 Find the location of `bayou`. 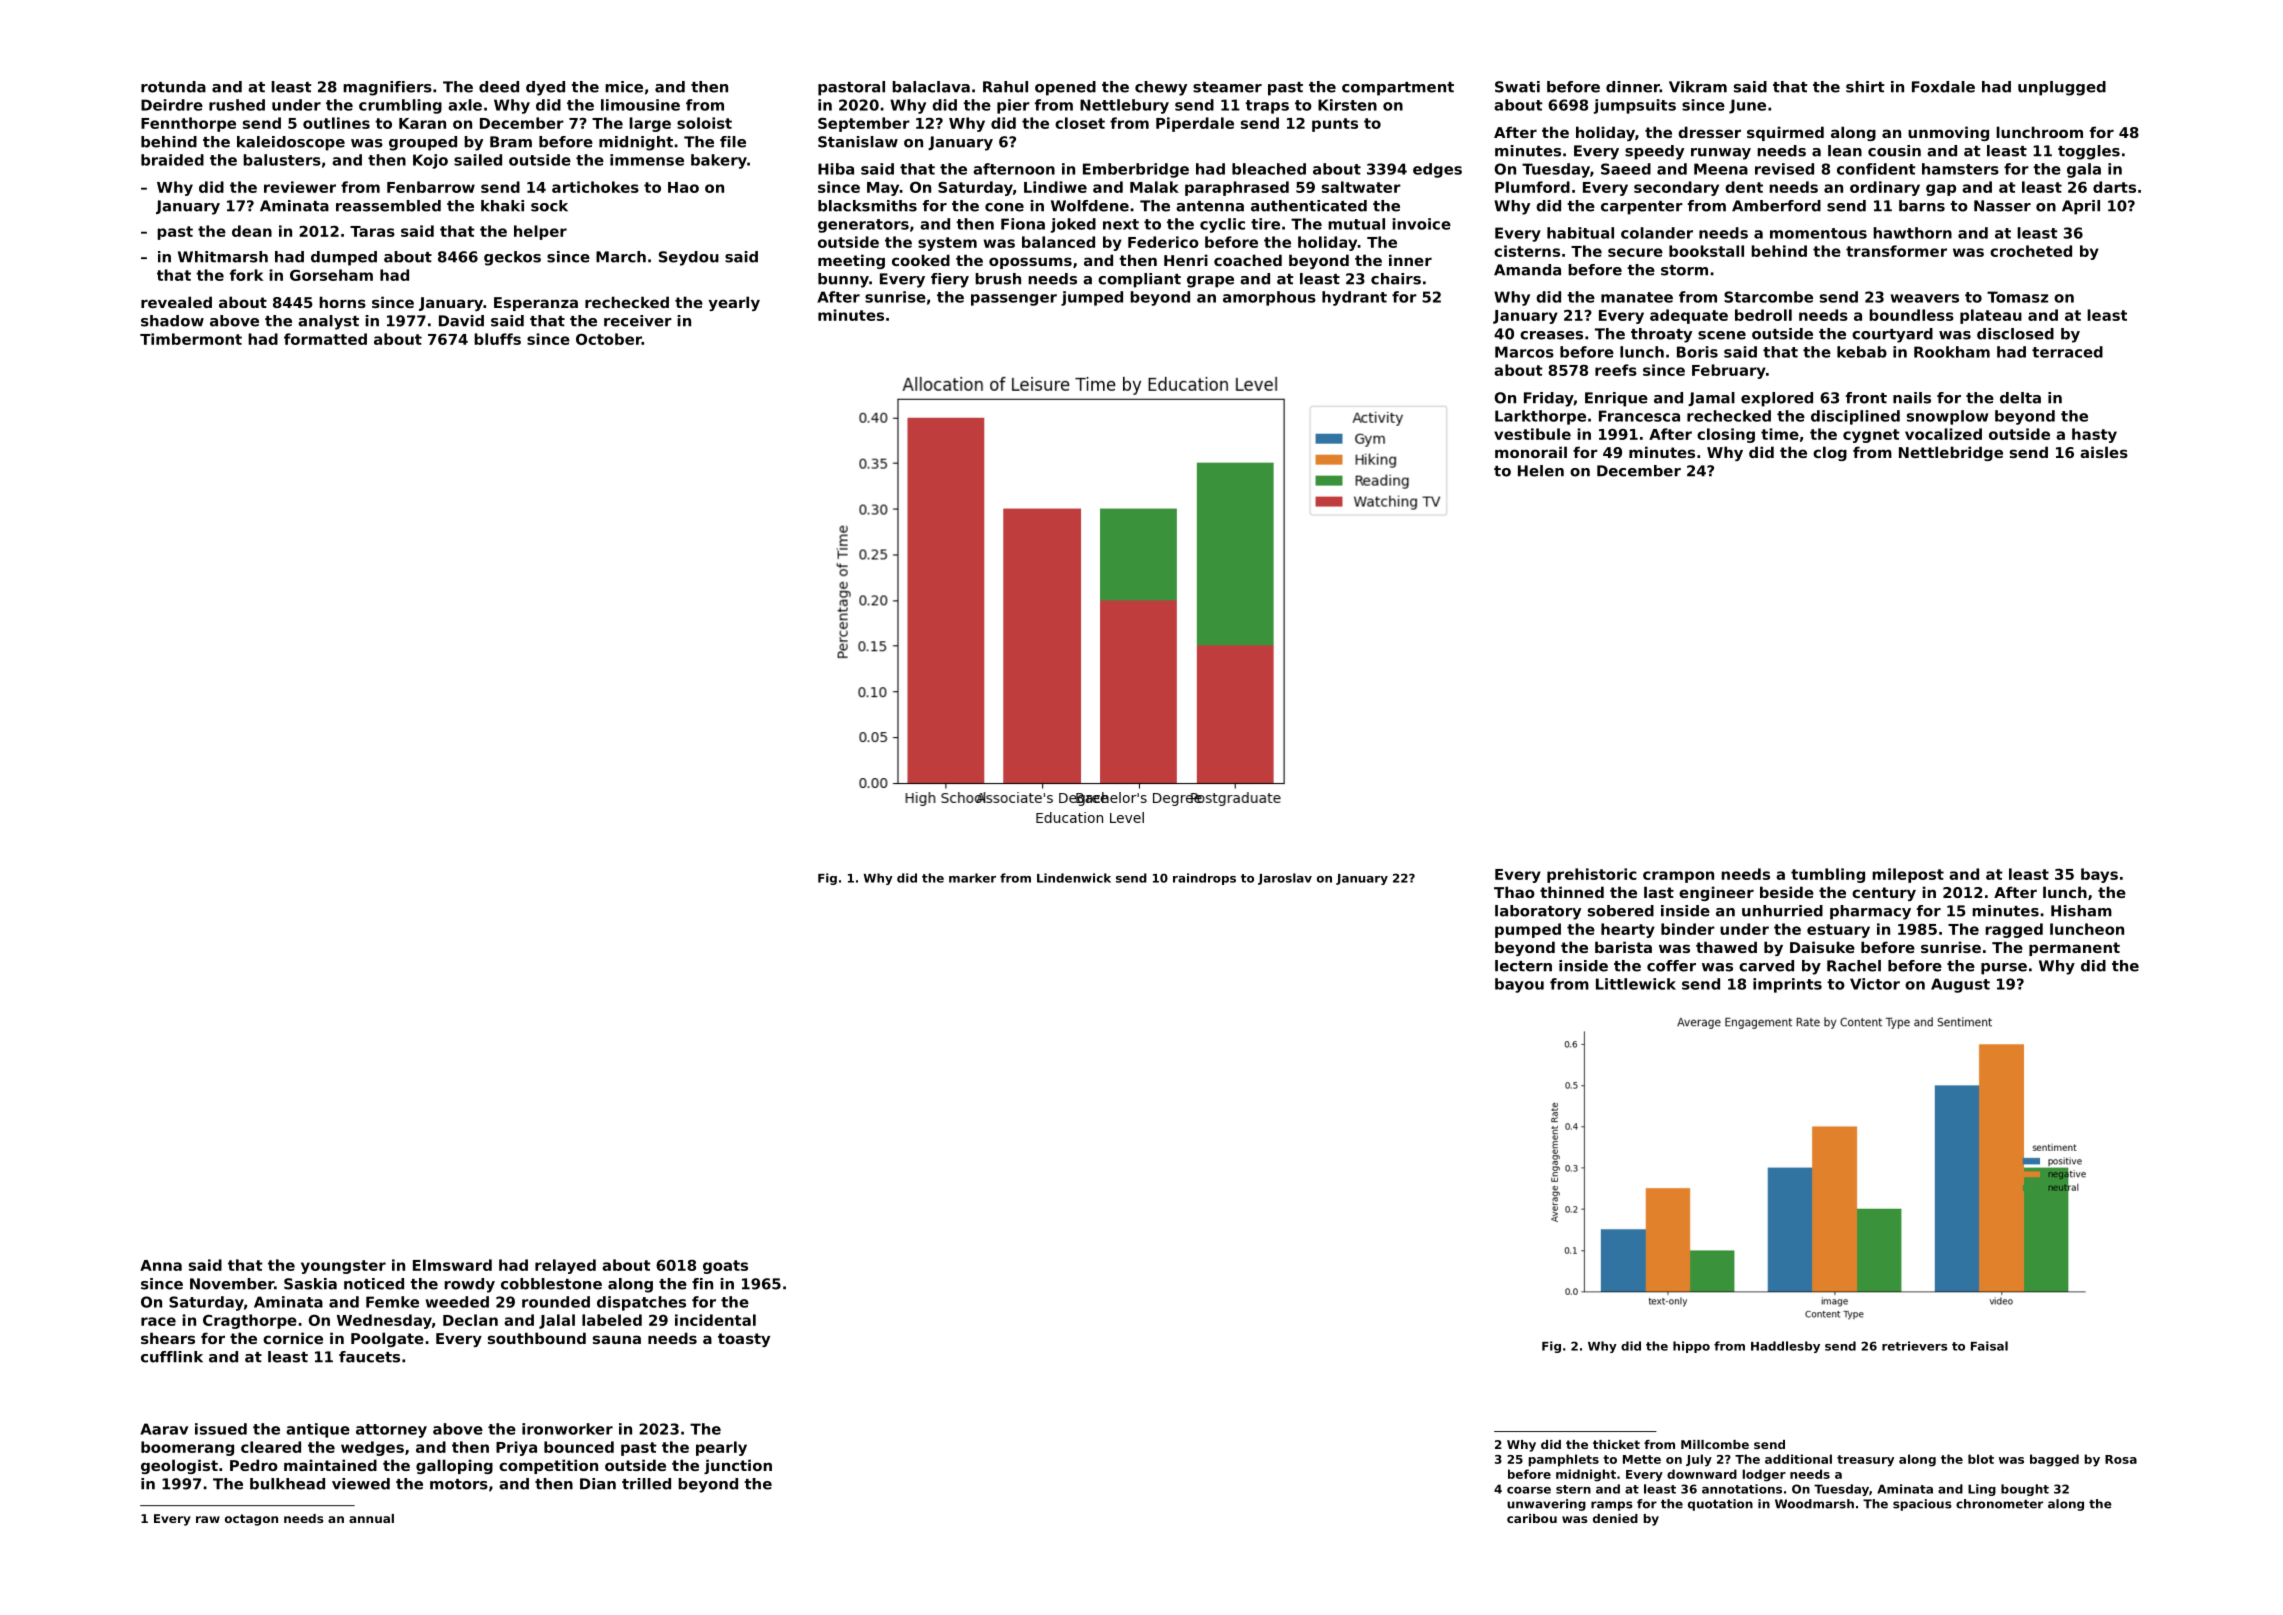

bayou is located at coordinates (1519, 985).
